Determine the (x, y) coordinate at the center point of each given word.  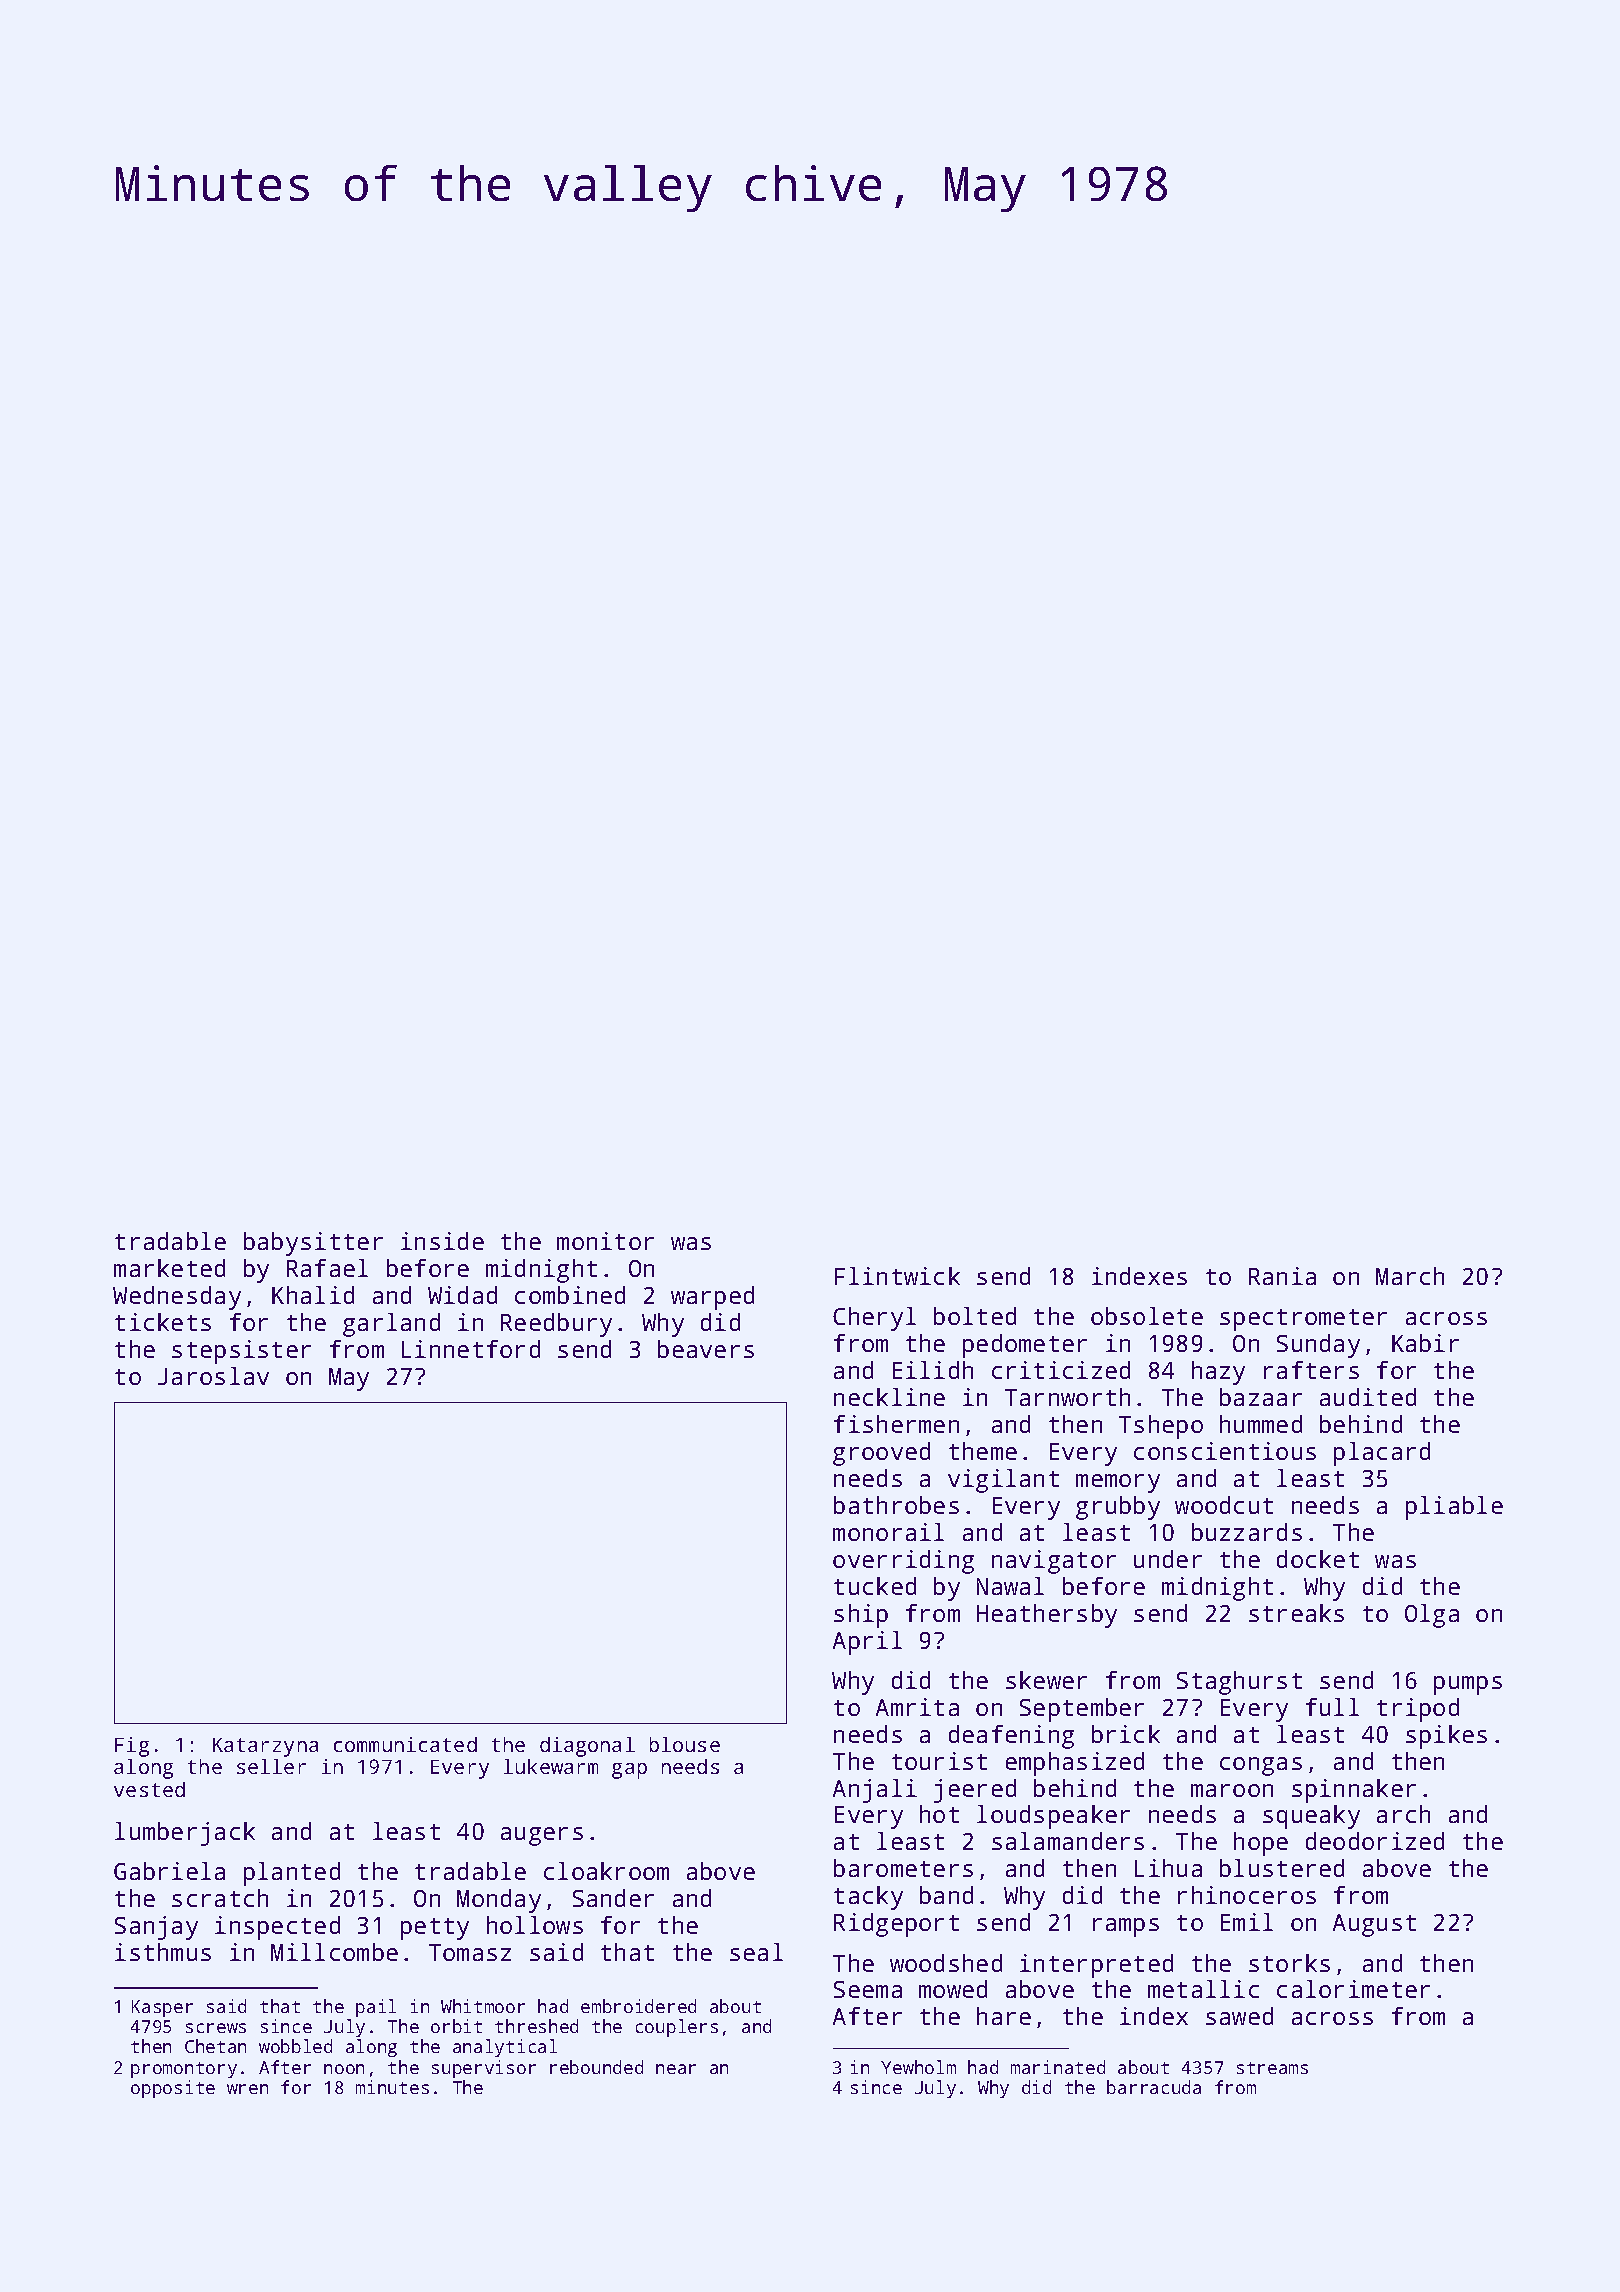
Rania (1282, 1276)
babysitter (313, 1244)
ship (861, 1616)
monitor (605, 1241)
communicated (405, 1744)
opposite (173, 2089)
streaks (1296, 1613)
